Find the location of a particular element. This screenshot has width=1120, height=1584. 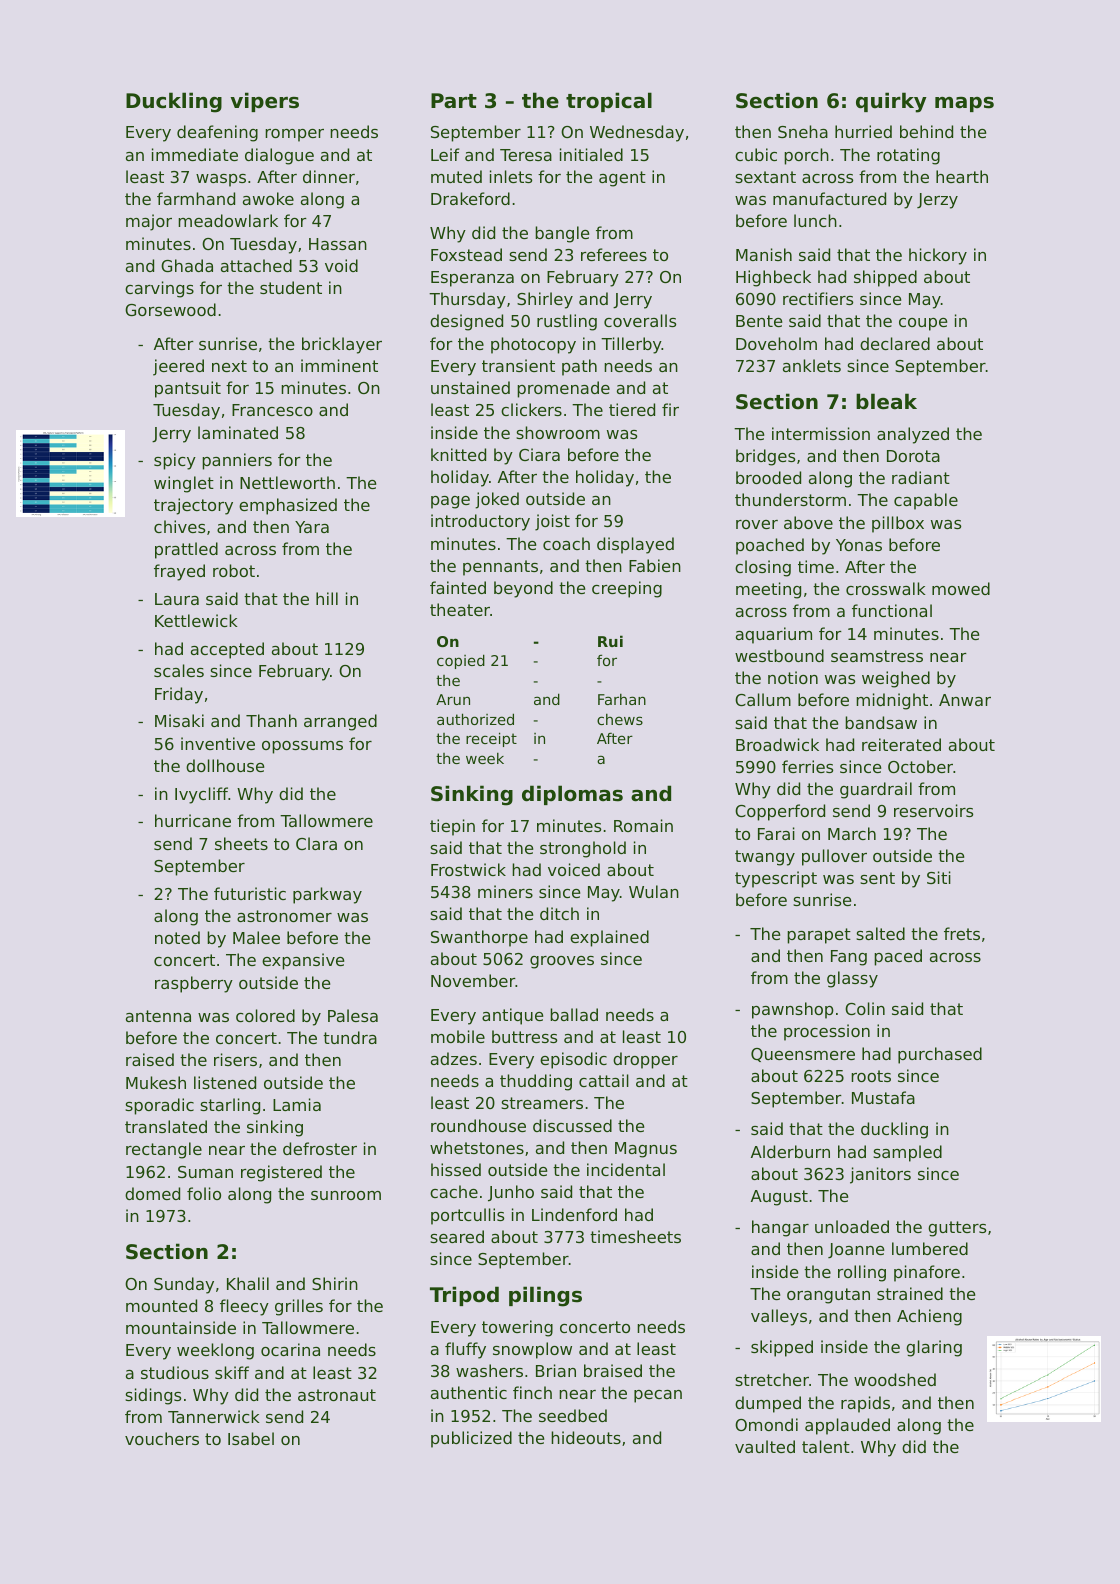

jeered is located at coordinates (178, 367).
